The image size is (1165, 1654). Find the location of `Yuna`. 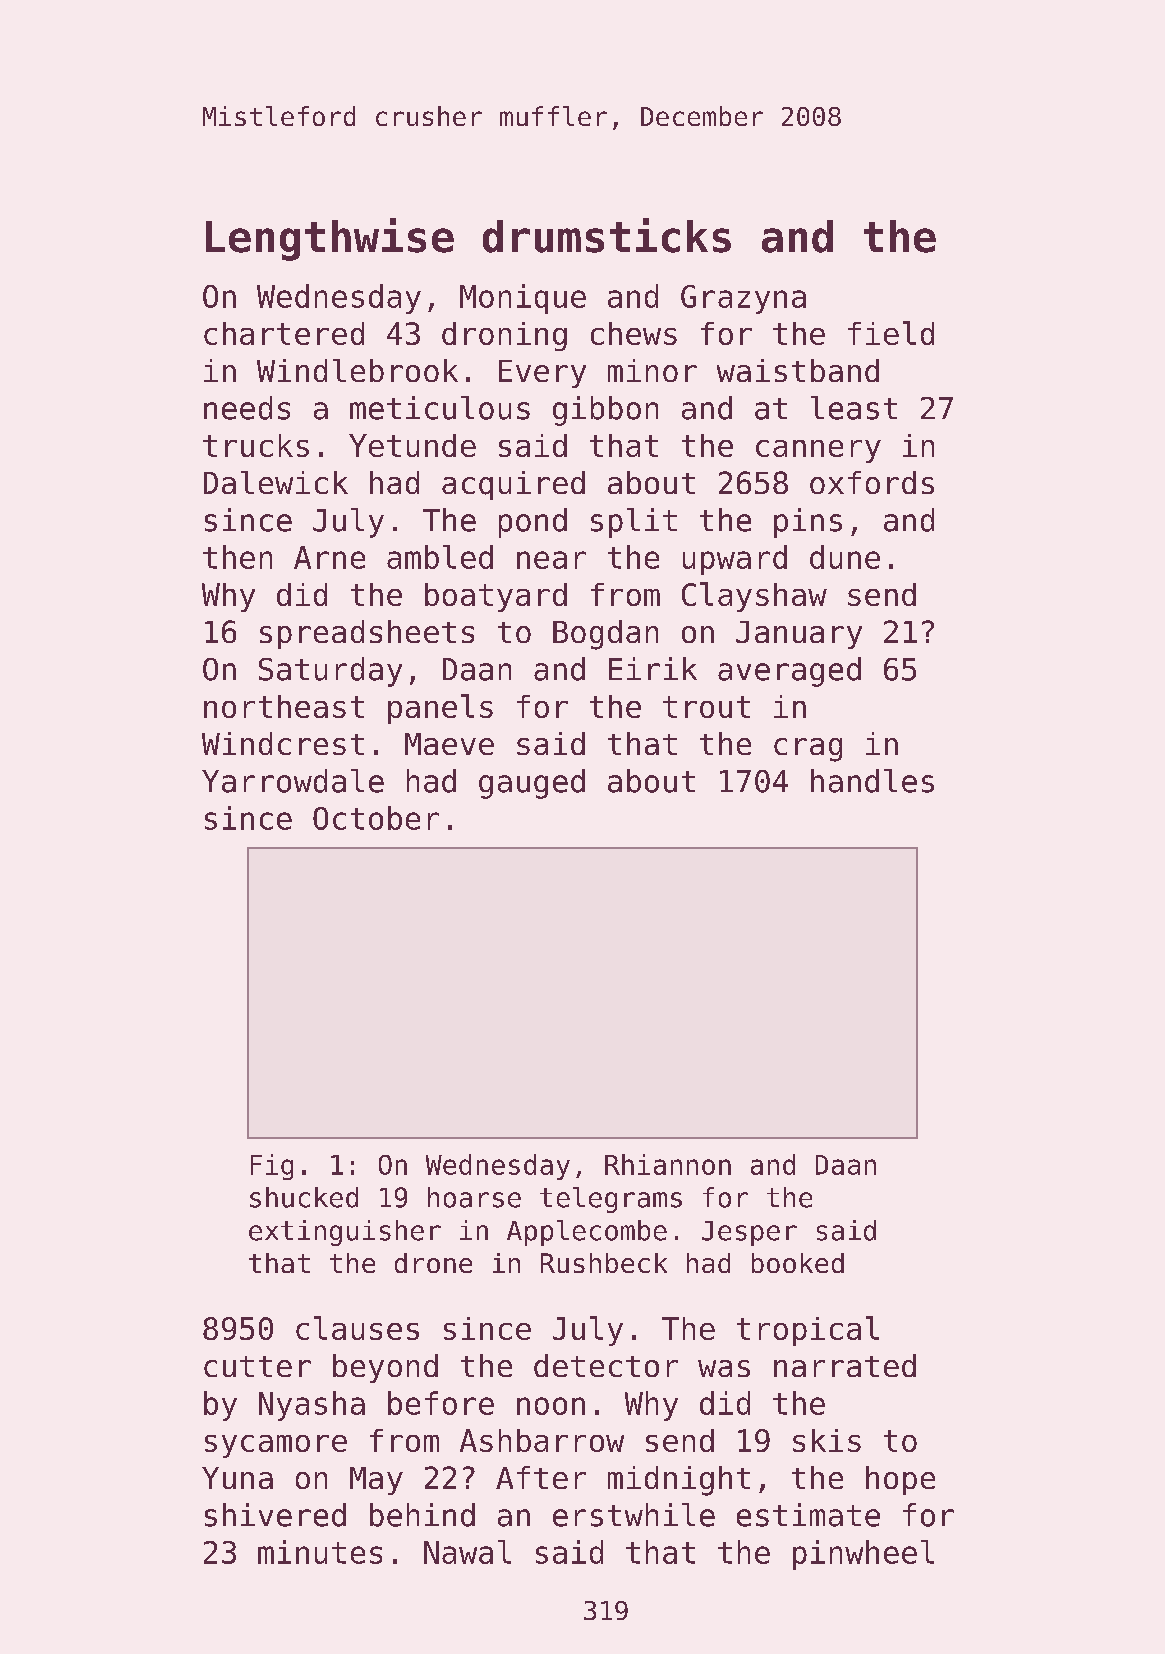

Yuna is located at coordinates (237, 1478).
